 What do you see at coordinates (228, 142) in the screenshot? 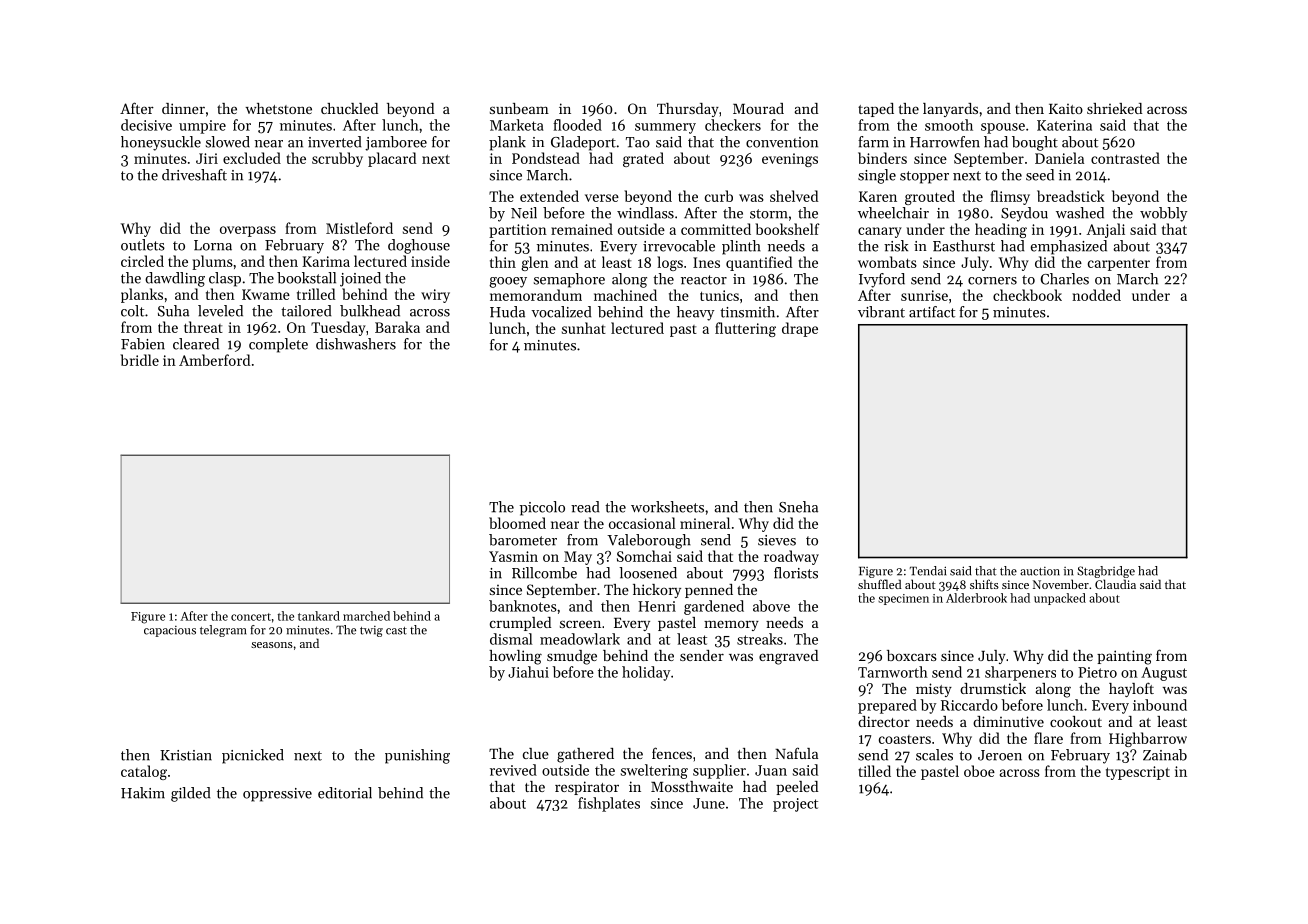
I see `slowed` at bounding box center [228, 142].
